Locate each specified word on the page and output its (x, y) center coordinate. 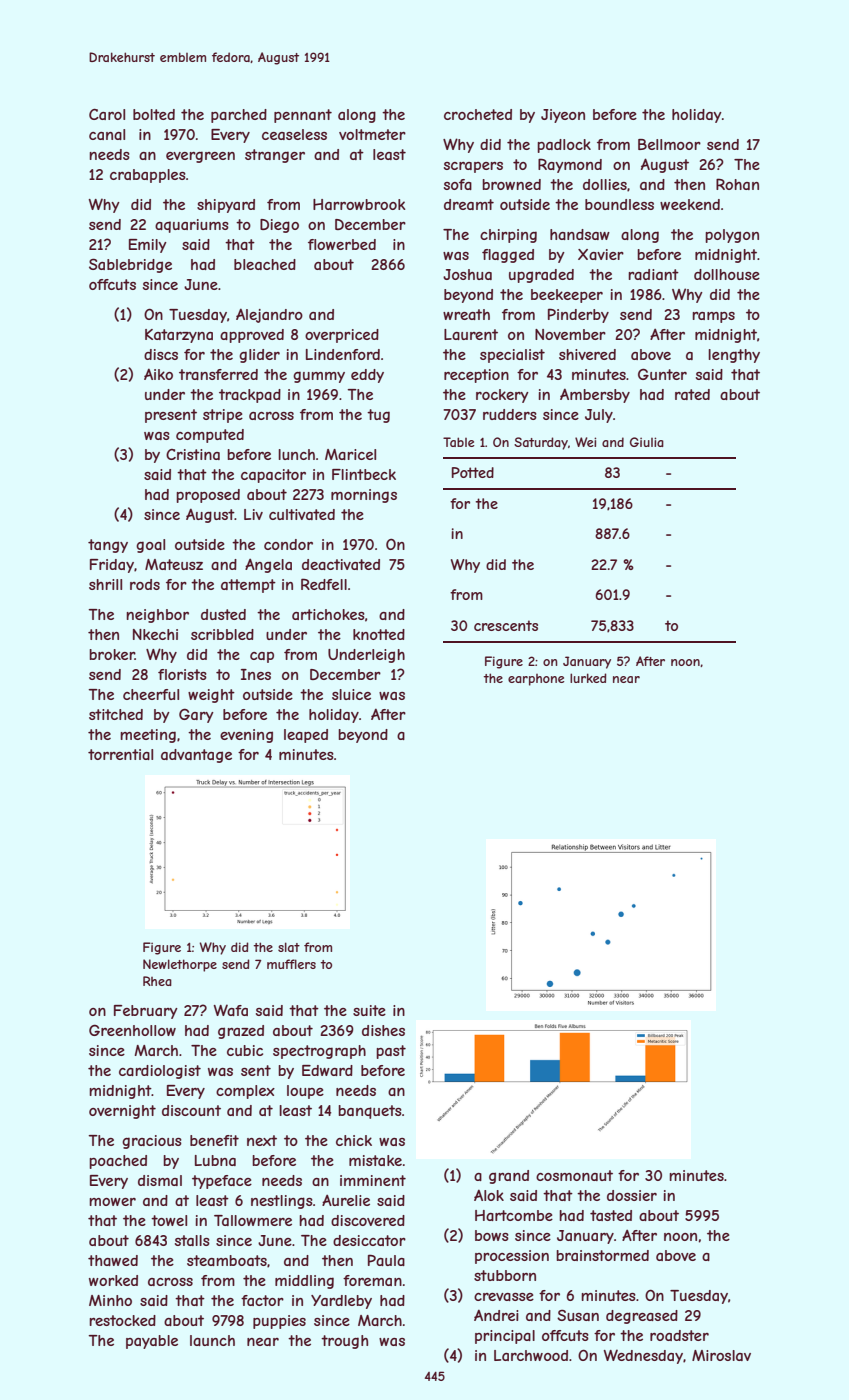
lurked (588, 678)
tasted (611, 1215)
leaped (306, 736)
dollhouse (727, 274)
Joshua (467, 274)
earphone (536, 680)
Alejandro (269, 316)
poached (118, 1162)
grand (509, 1177)
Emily (148, 246)
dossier (632, 1195)
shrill (105, 584)
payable (152, 1342)
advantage (196, 756)
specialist (512, 356)
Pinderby (578, 315)
